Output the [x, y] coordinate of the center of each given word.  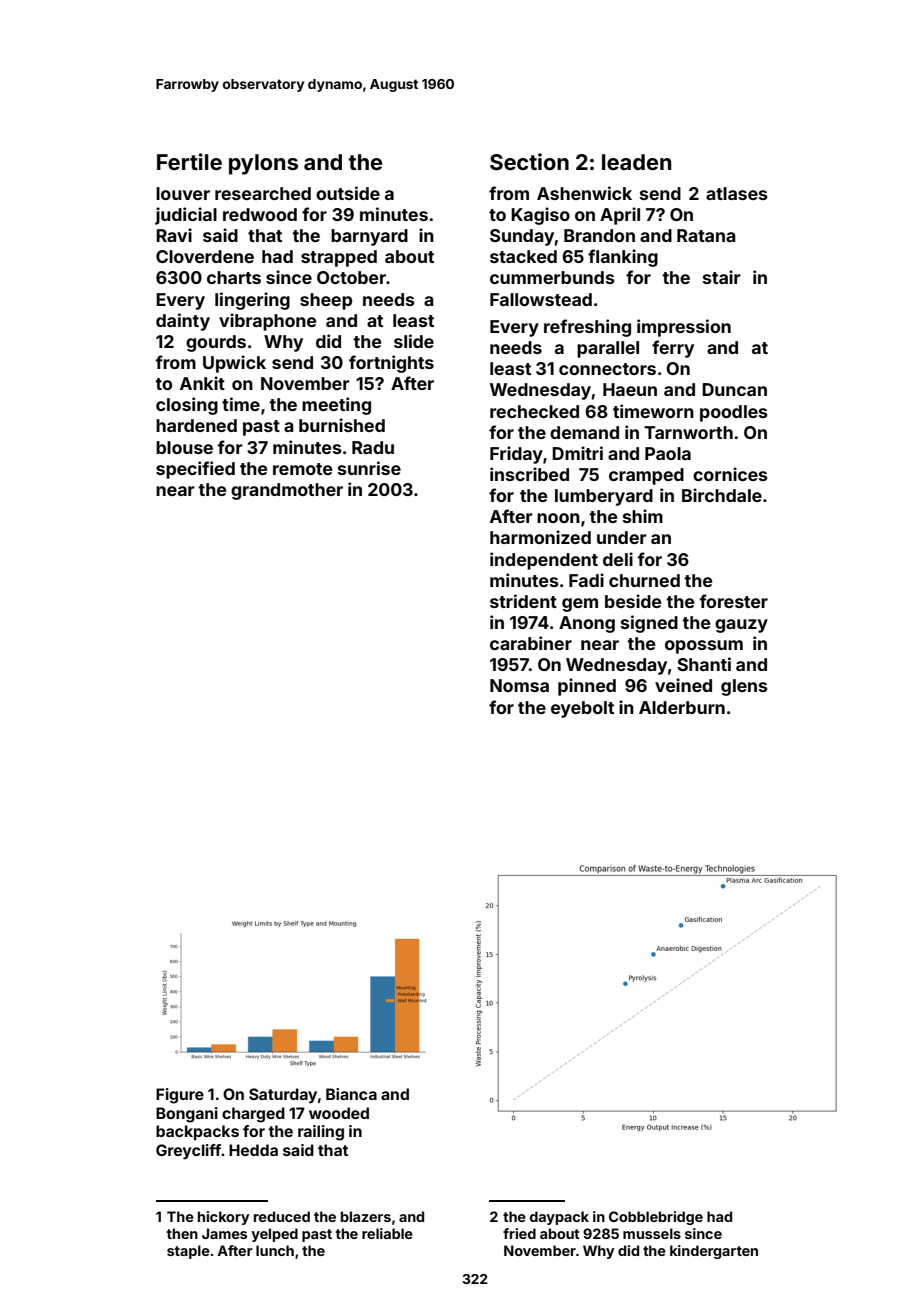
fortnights [391, 364]
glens [744, 687]
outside [348, 193]
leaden [636, 162]
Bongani [187, 1115]
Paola [668, 453]
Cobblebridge [656, 1218]
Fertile [189, 161]
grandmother [287, 491]
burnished [342, 425]
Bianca [351, 1094]
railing [321, 1133]
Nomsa [519, 685]
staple [188, 1252]
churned [644, 580]
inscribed [529, 474]
